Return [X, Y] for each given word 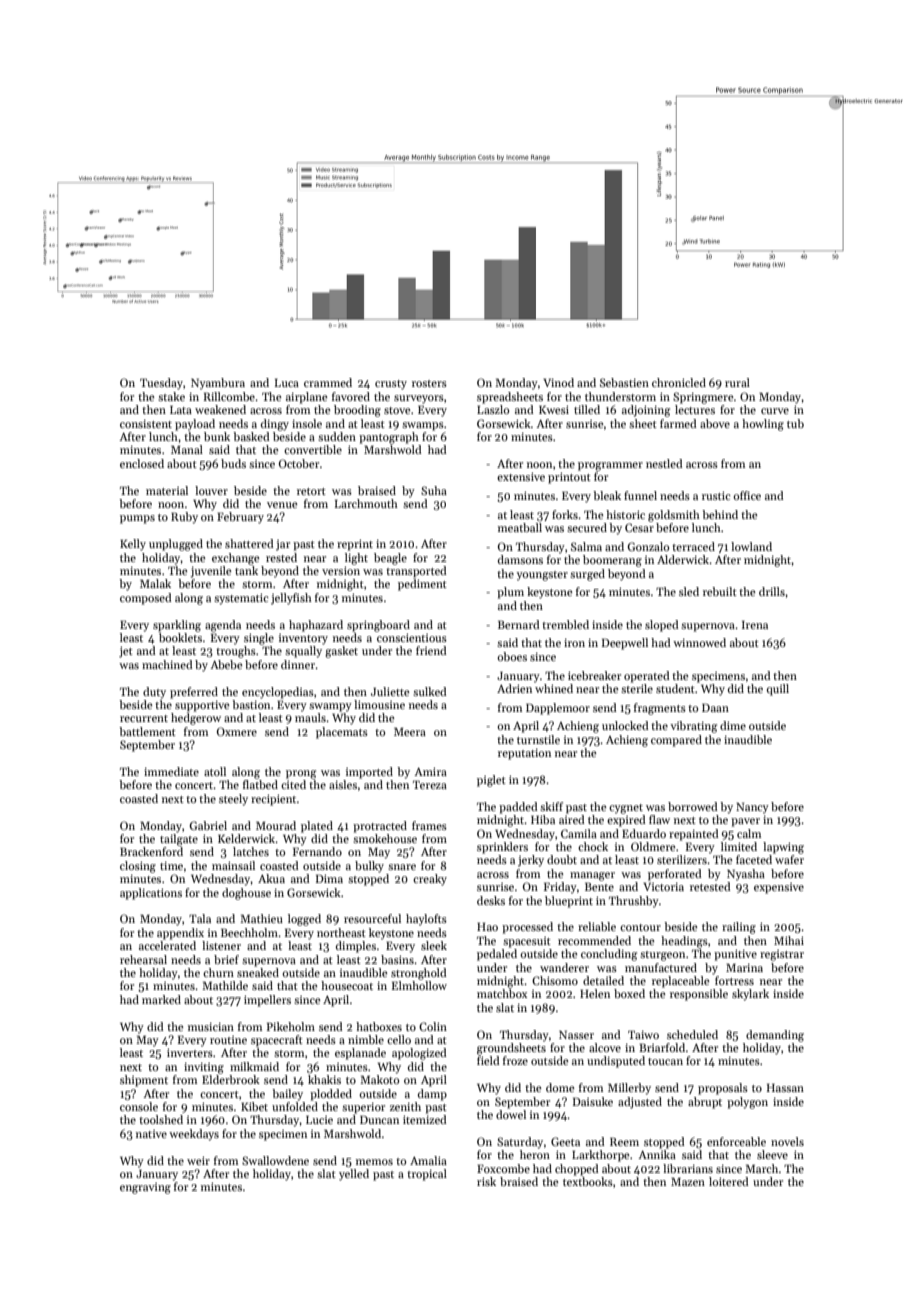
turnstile [538, 739]
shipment [144, 1081]
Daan [715, 708]
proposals [723, 1089]
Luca [287, 383]
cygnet [626, 809]
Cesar [639, 527]
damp [432, 1095]
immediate [171, 771]
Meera [410, 732]
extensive [521, 476]
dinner [298, 664]
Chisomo [555, 980]
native [151, 1134]
